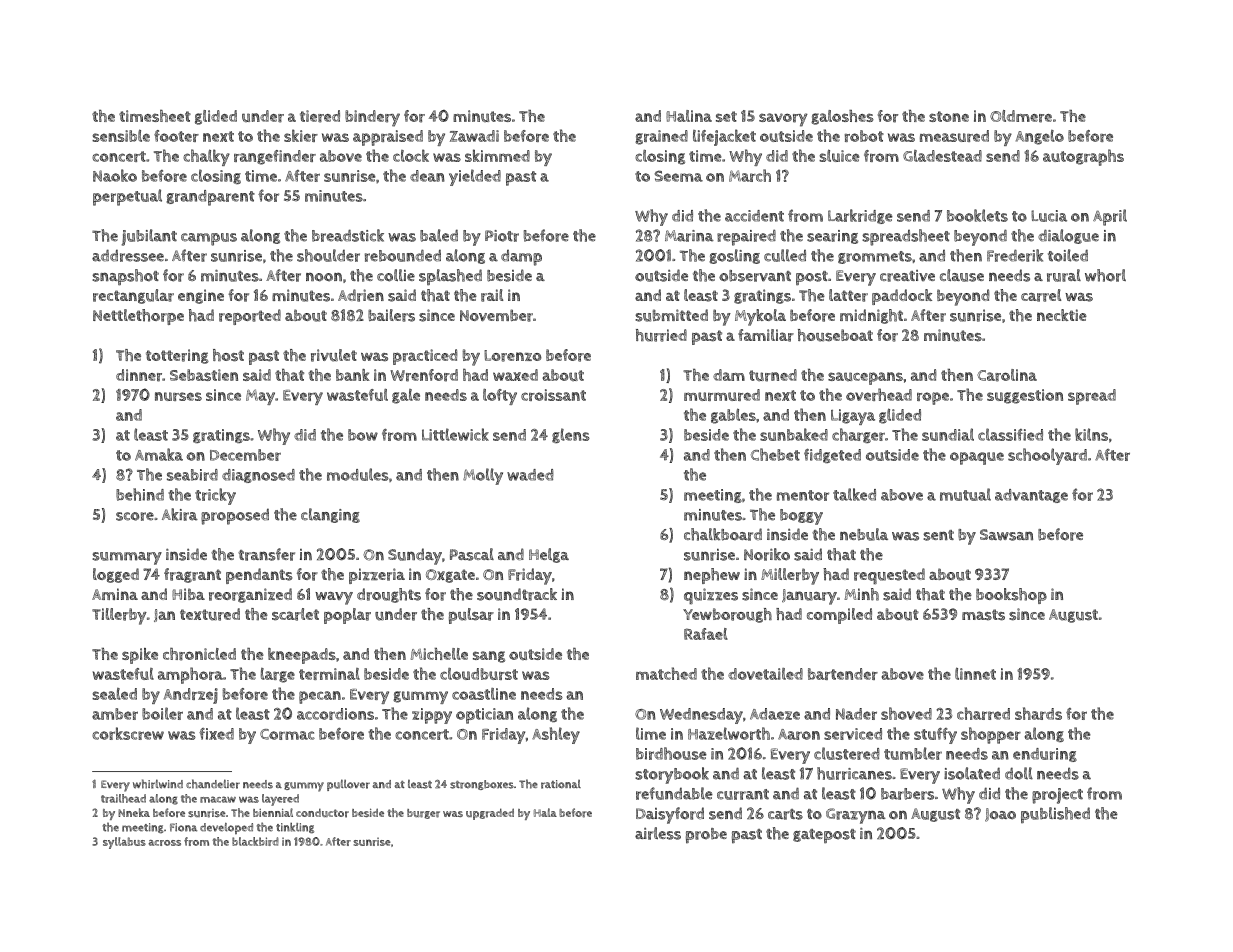 The image size is (1233, 952). What do you see at coordinates (1031, 496) in the screenshot?
I see `advantage` at bounding box center [1031, 496].
